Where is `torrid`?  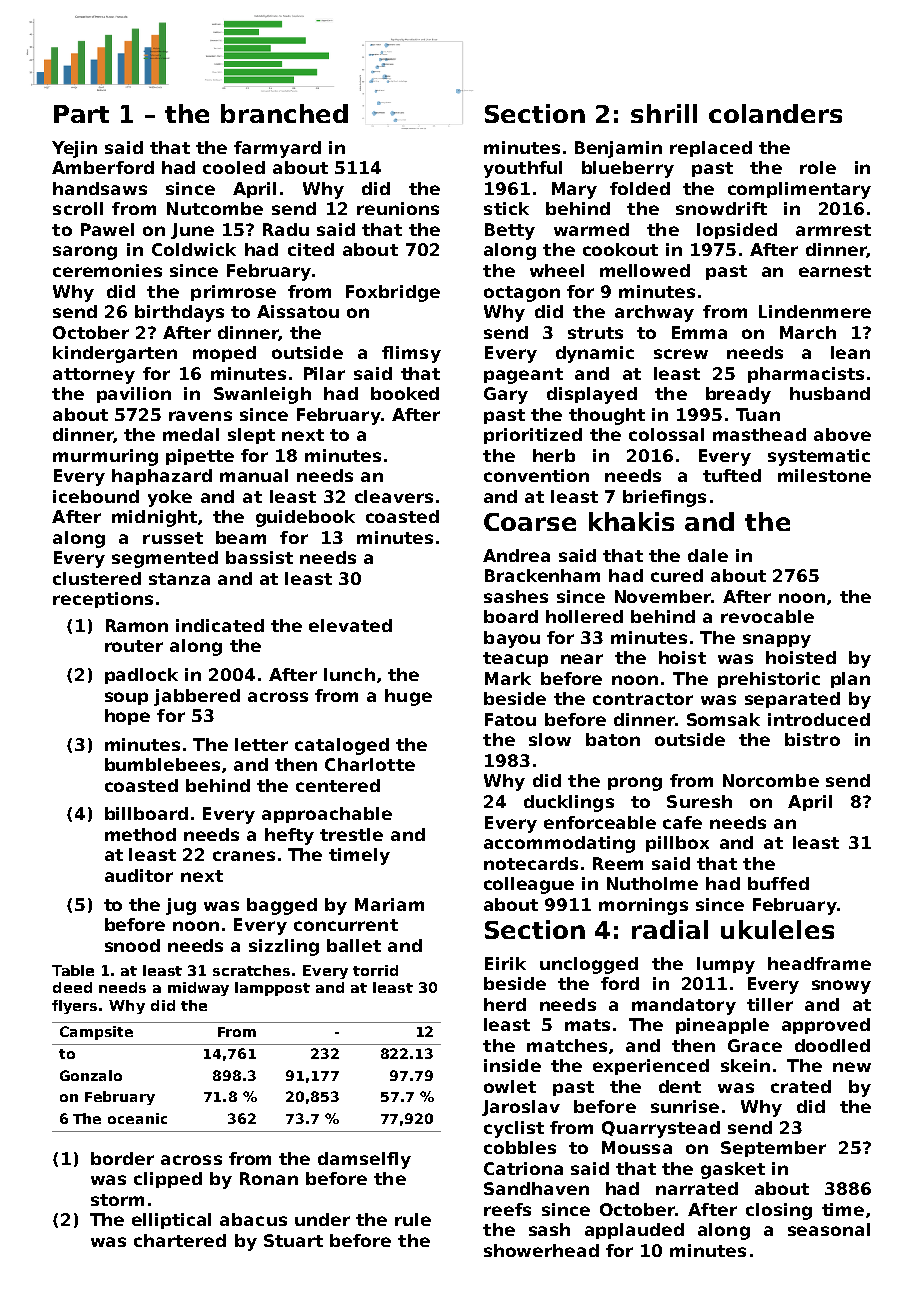
torrid is located at coordinates (375, 970).
